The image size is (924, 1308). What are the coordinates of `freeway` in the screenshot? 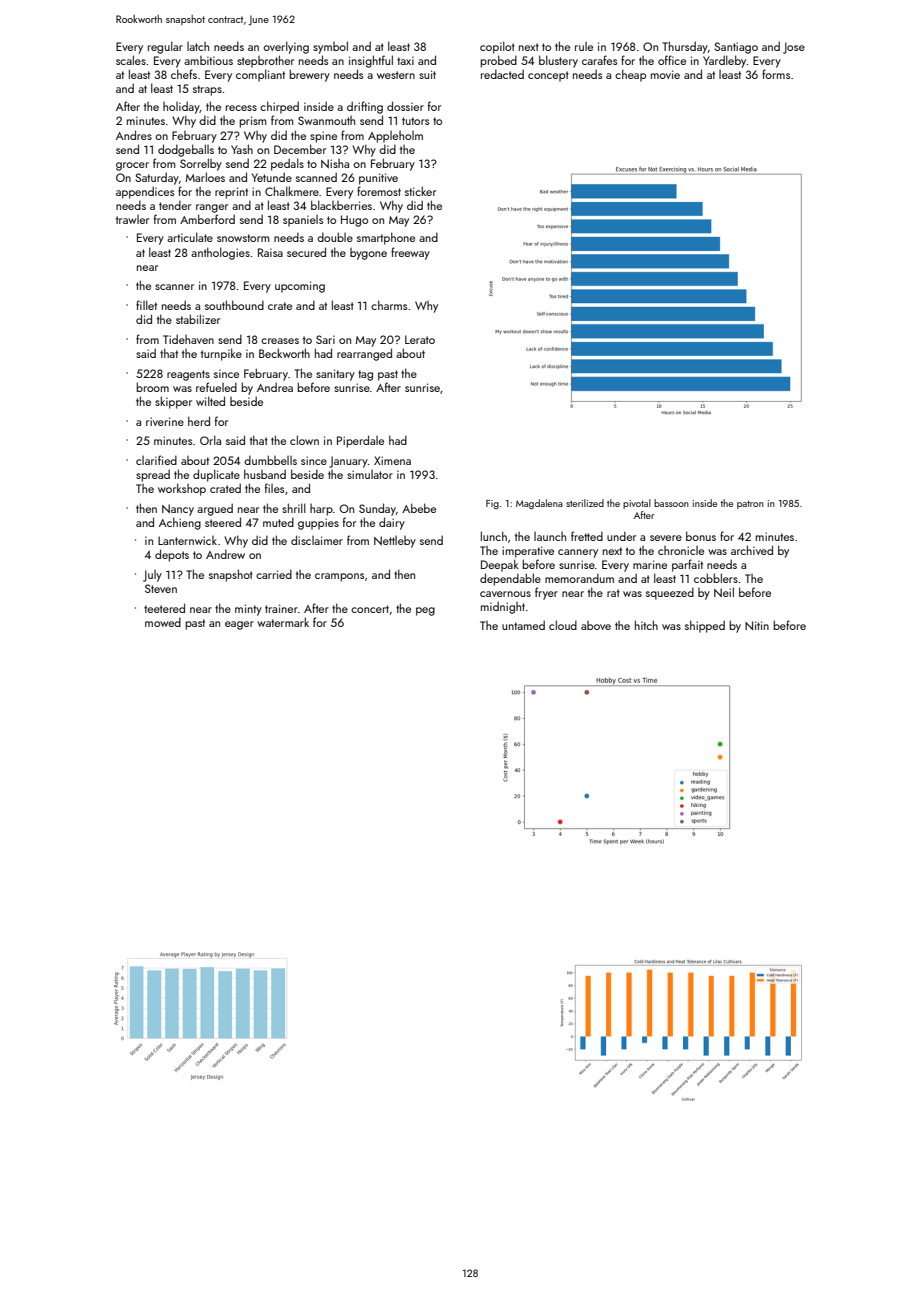 It's located at (410, 253).
